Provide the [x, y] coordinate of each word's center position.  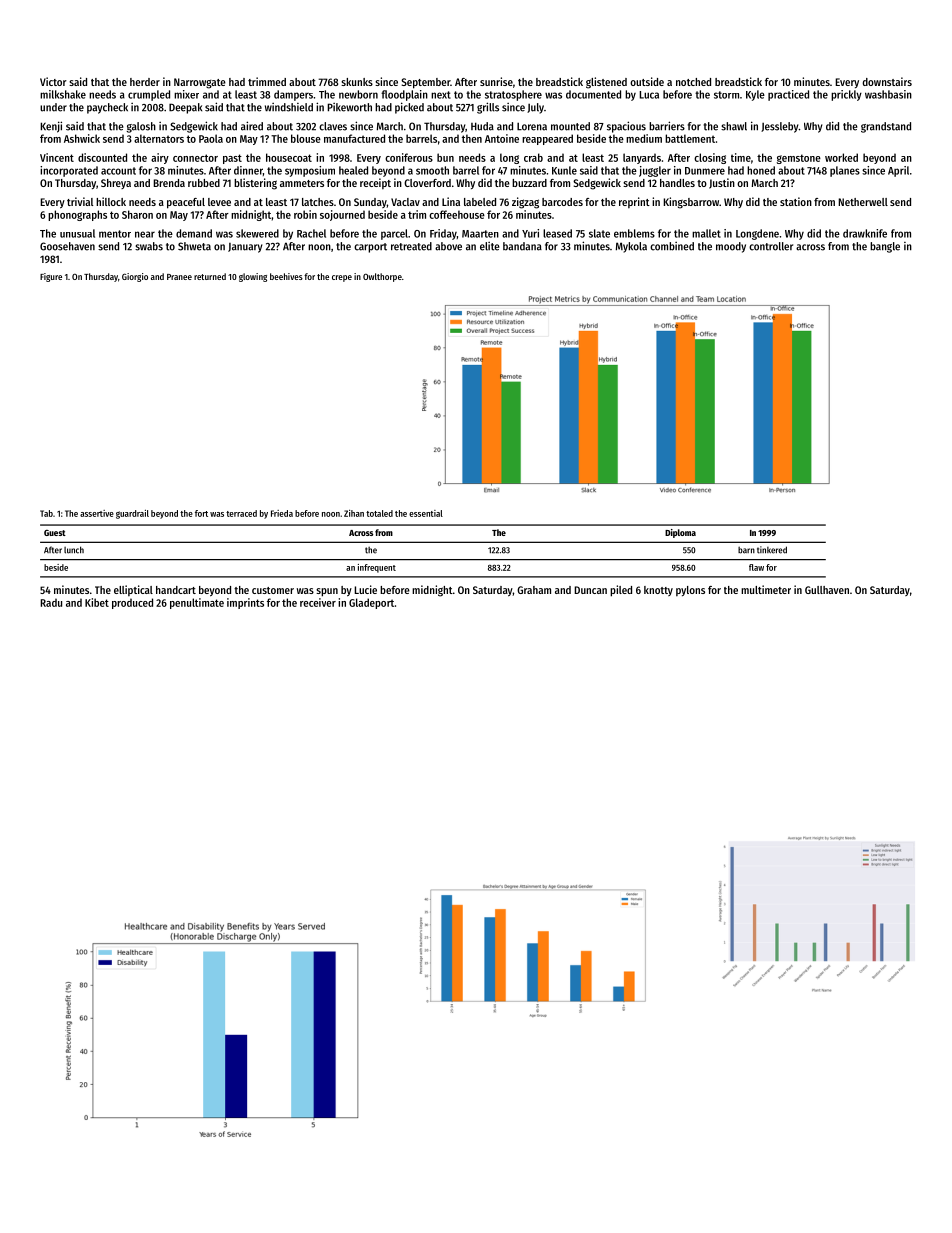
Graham [534, 590]
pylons [690, 591]
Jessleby [780, 127]
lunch [74, 550]
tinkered [772, 550]
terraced [241, 513]
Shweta [194, 246]
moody [731, 247]
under [53, 107]
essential [426, 513]
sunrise [496, 81]
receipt [375, 183]
